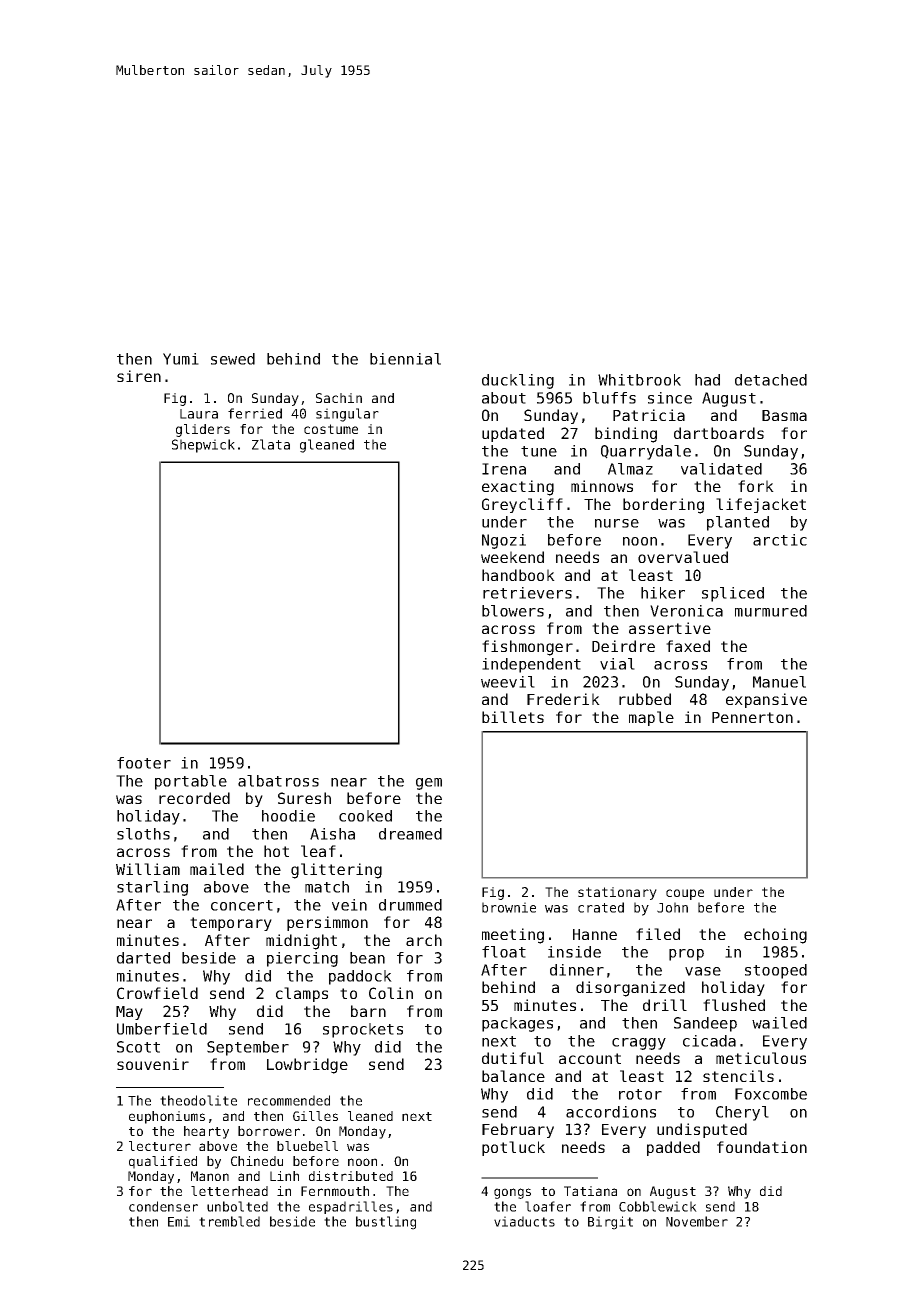  What do you see at coordinates (590, 1058) in the image?
I see `account` at bounding box center [590, 1058].
